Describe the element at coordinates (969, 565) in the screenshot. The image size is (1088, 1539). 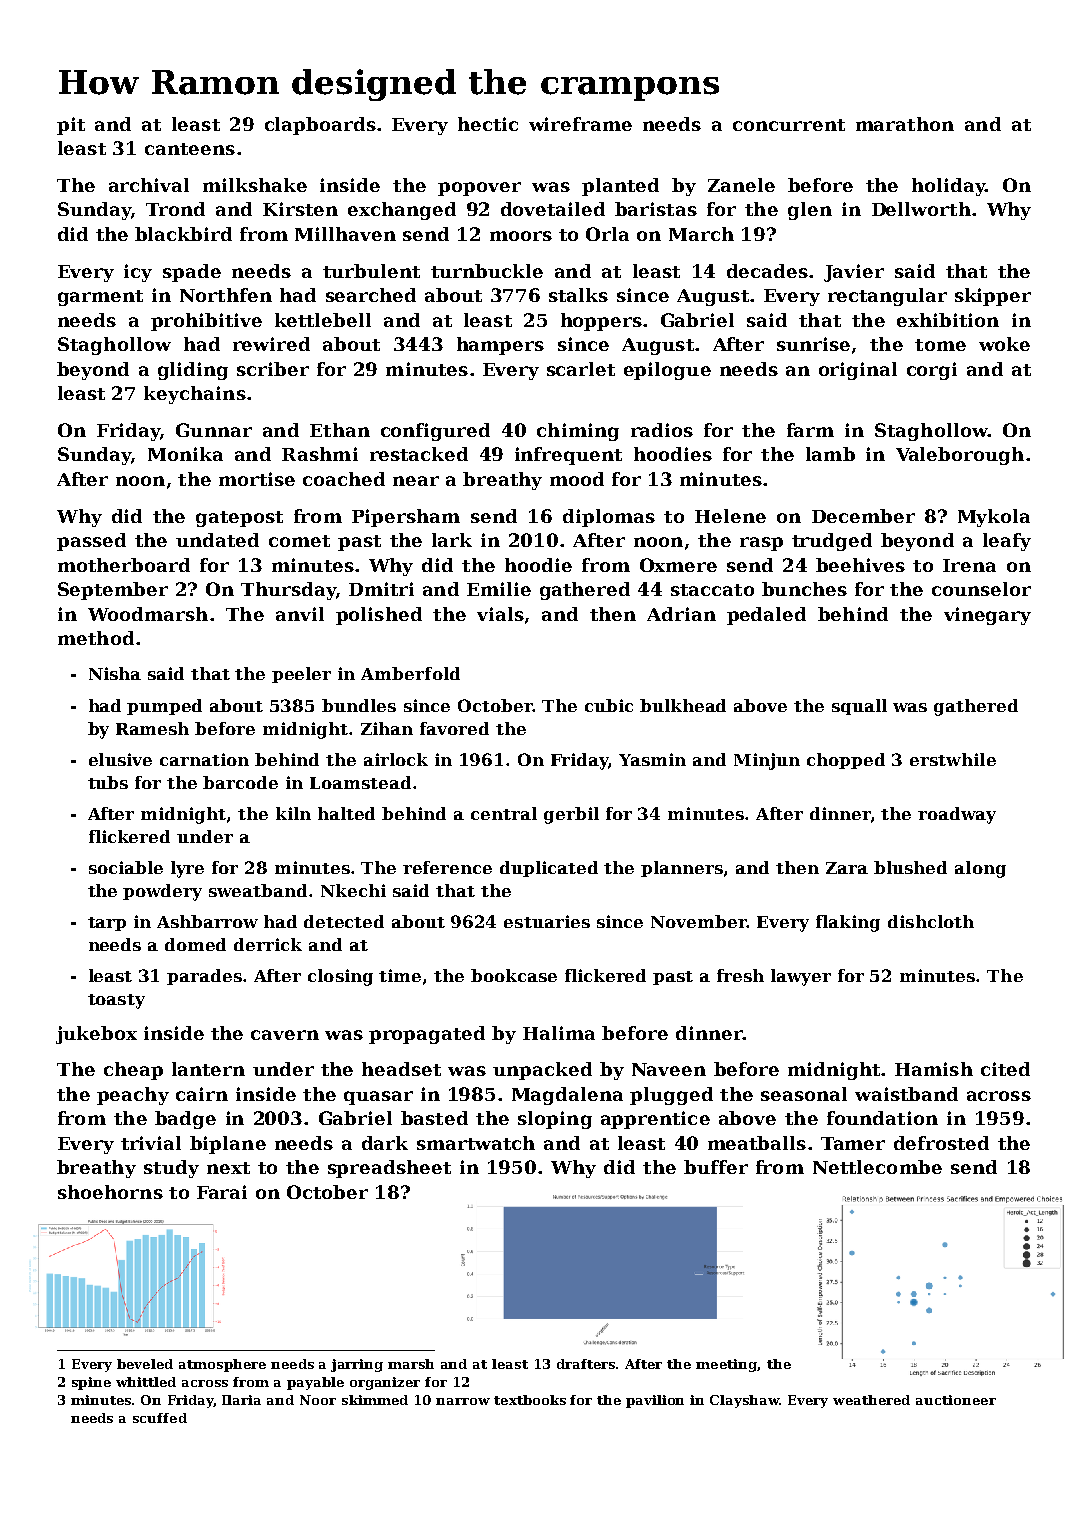
I see `Irena` at that location.
